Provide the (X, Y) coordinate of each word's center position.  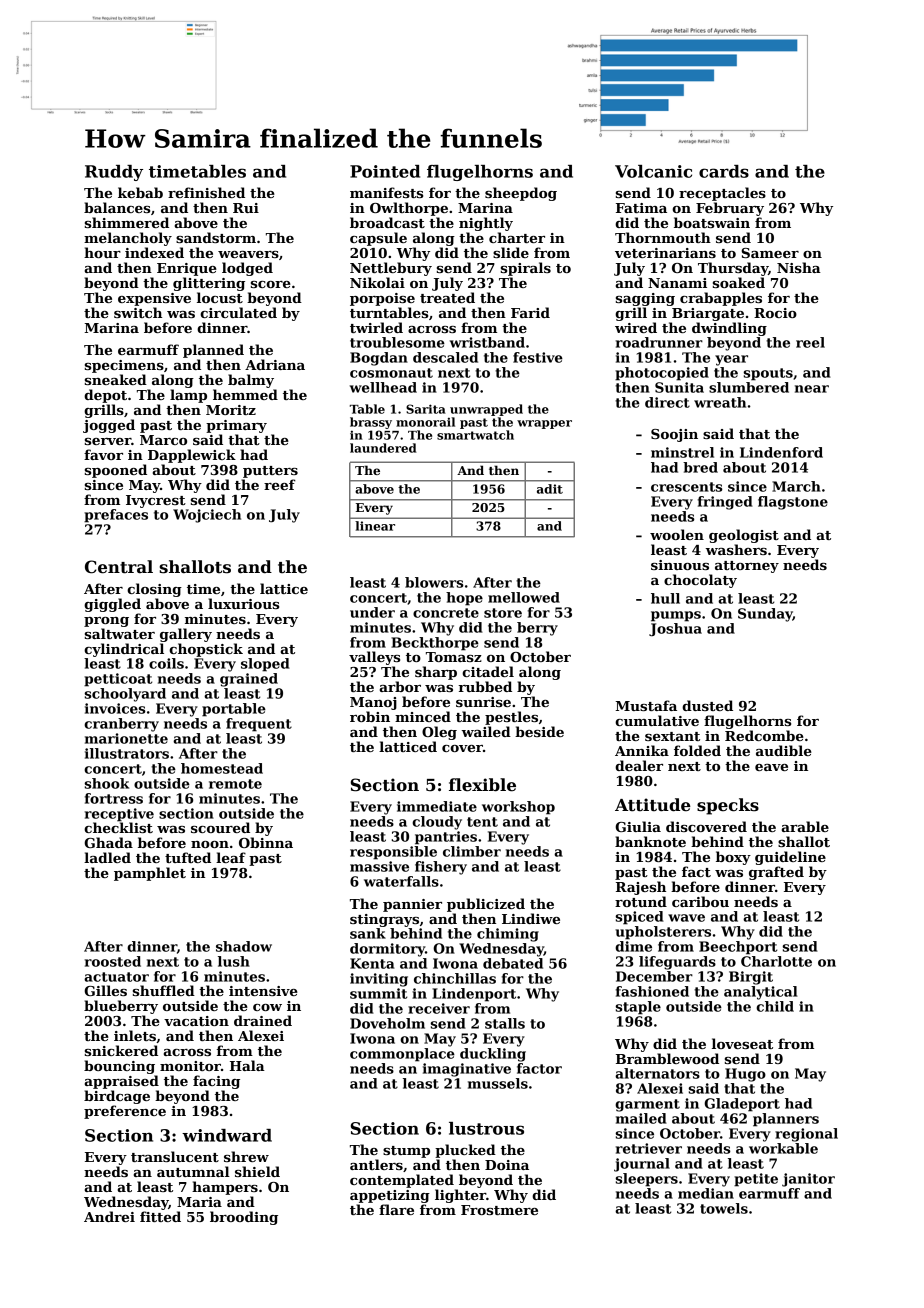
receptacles (722, 194)
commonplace (402, 1055)
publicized (486, 905)
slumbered (749, 387)
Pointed (385, 171)
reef (280, 484)
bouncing (119, 1067)
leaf (231, 857)
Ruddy (114, 173)
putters (270, 472)
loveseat (742, 1043)
